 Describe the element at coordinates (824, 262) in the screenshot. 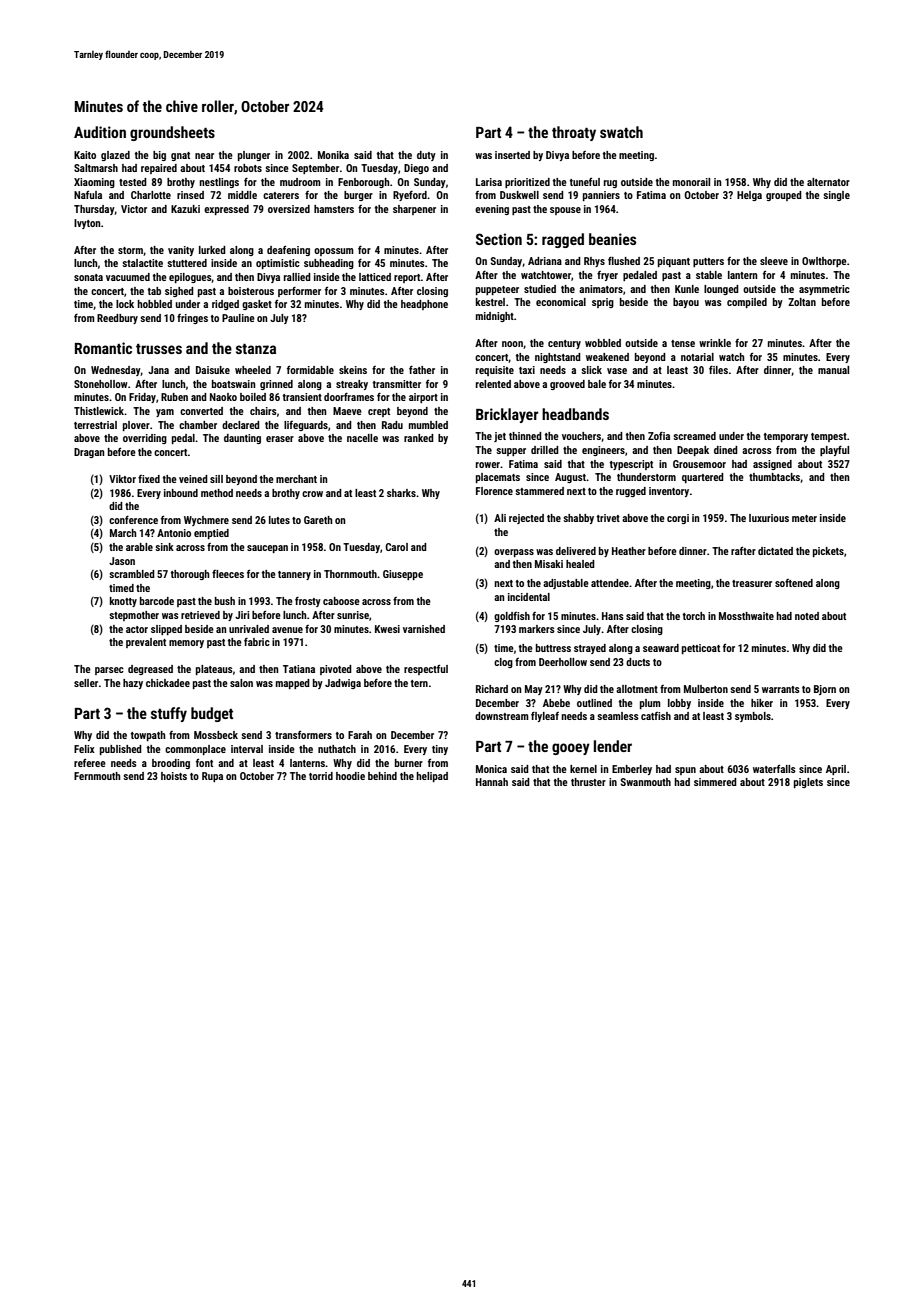

I see `Owlthorpe` at that location.
